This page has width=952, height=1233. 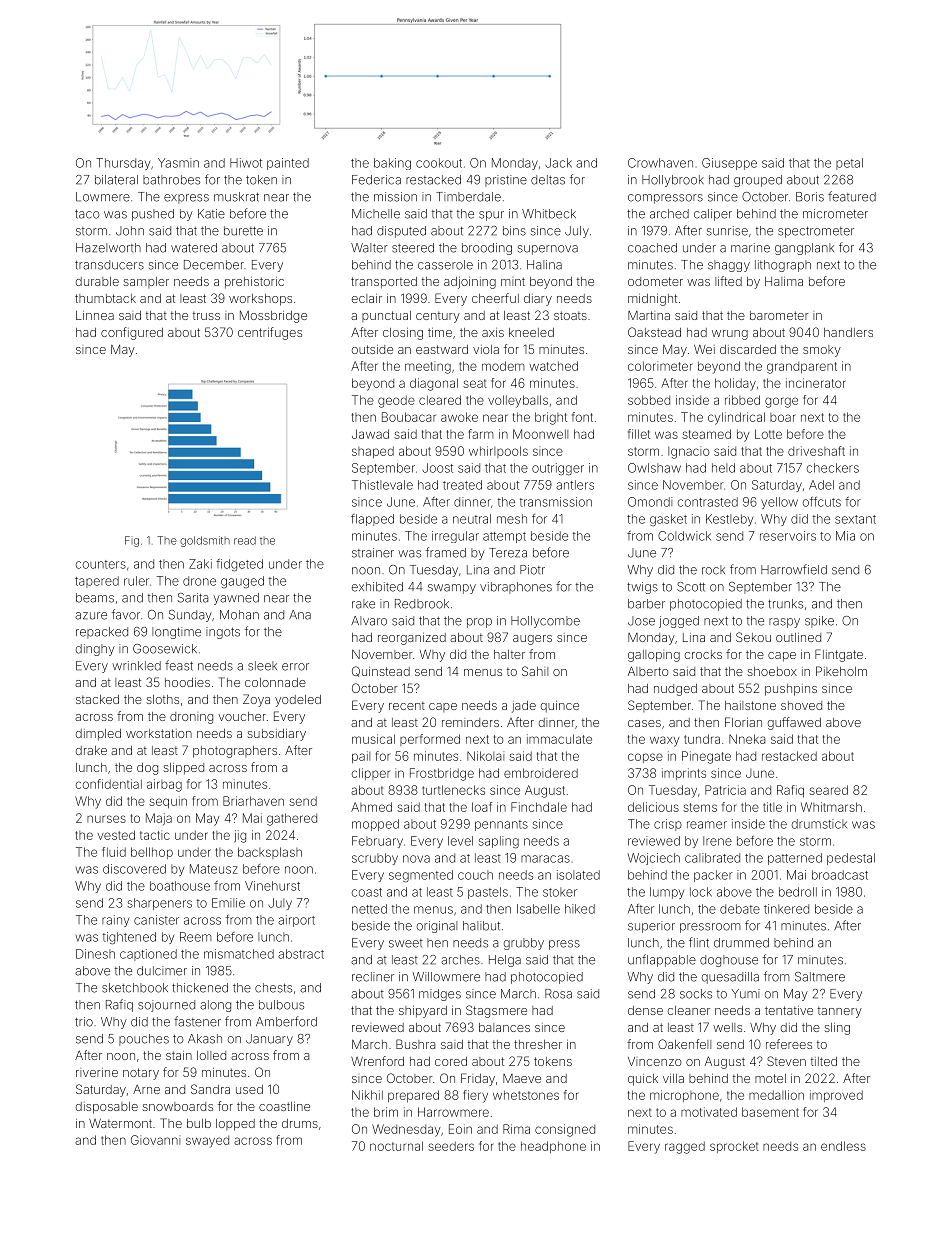 I want to click on azure, so click(x=91, y=616).
